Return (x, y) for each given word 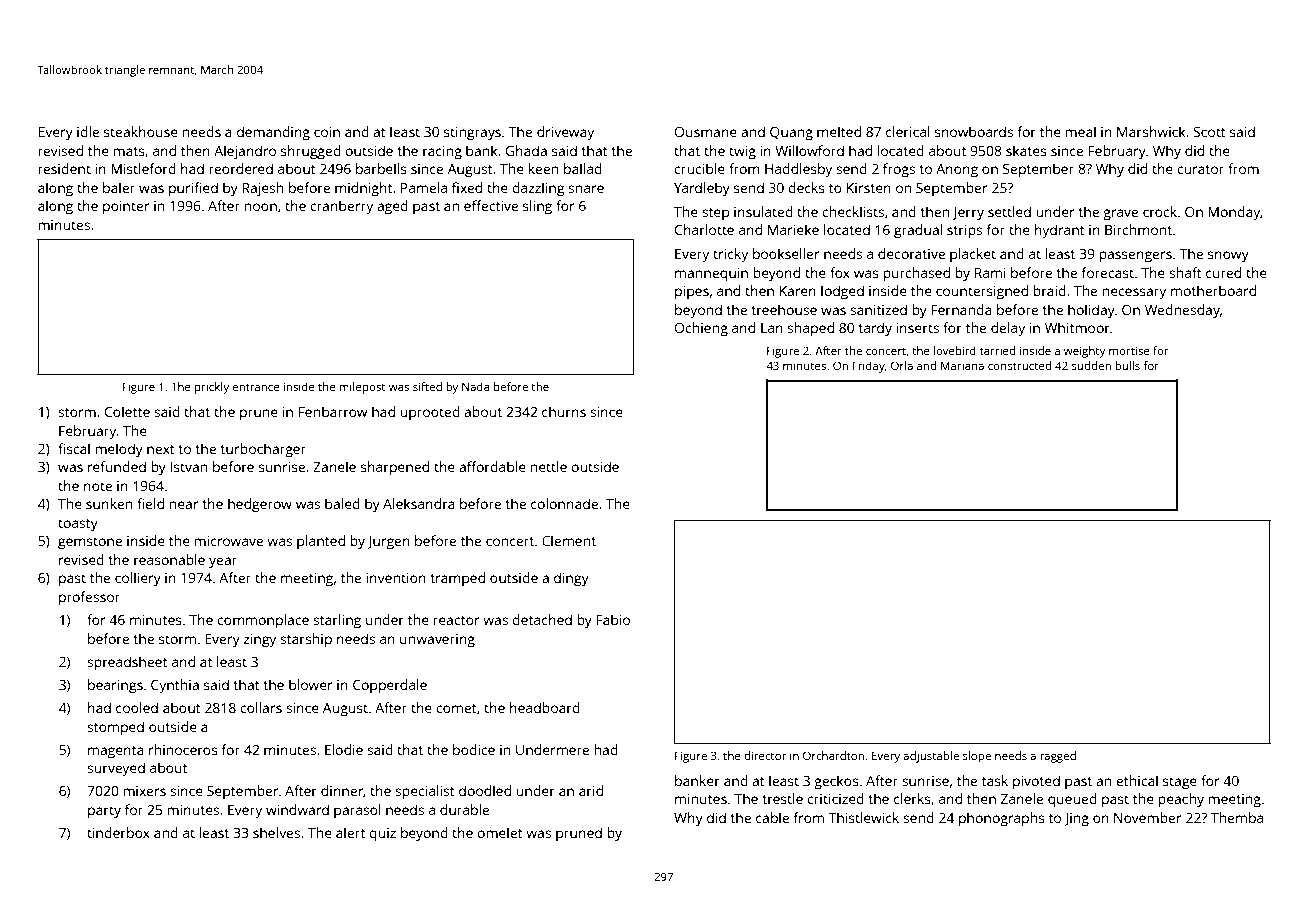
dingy (571, 579)
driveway (565, 133)
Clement (569, 540)
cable (772, 817)
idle (88, 131)
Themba (1237, 817)
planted (321, 542)
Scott (1209, 132)
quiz (382, 834)
